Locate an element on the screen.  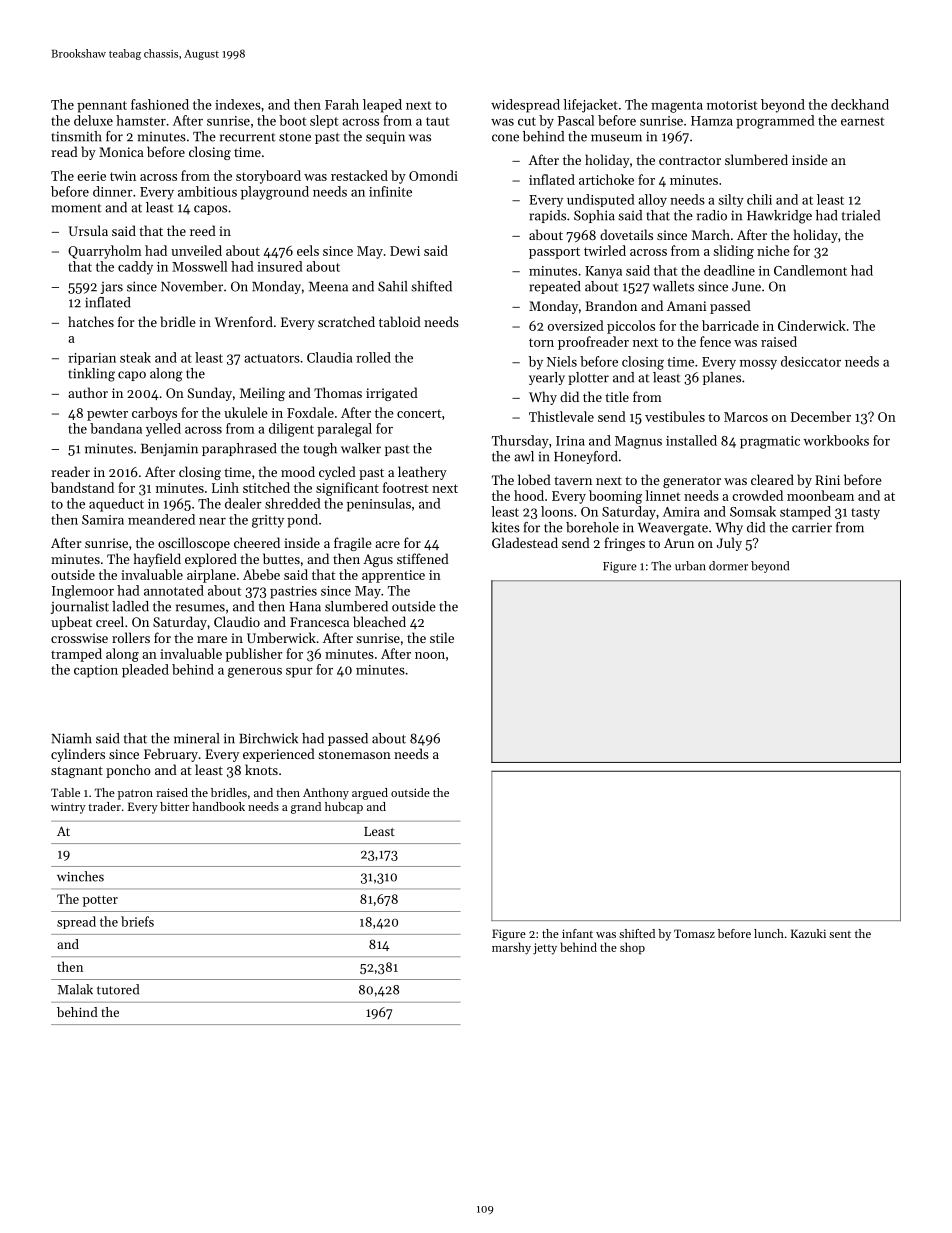
motorist is located at coordinates (732, 105).
